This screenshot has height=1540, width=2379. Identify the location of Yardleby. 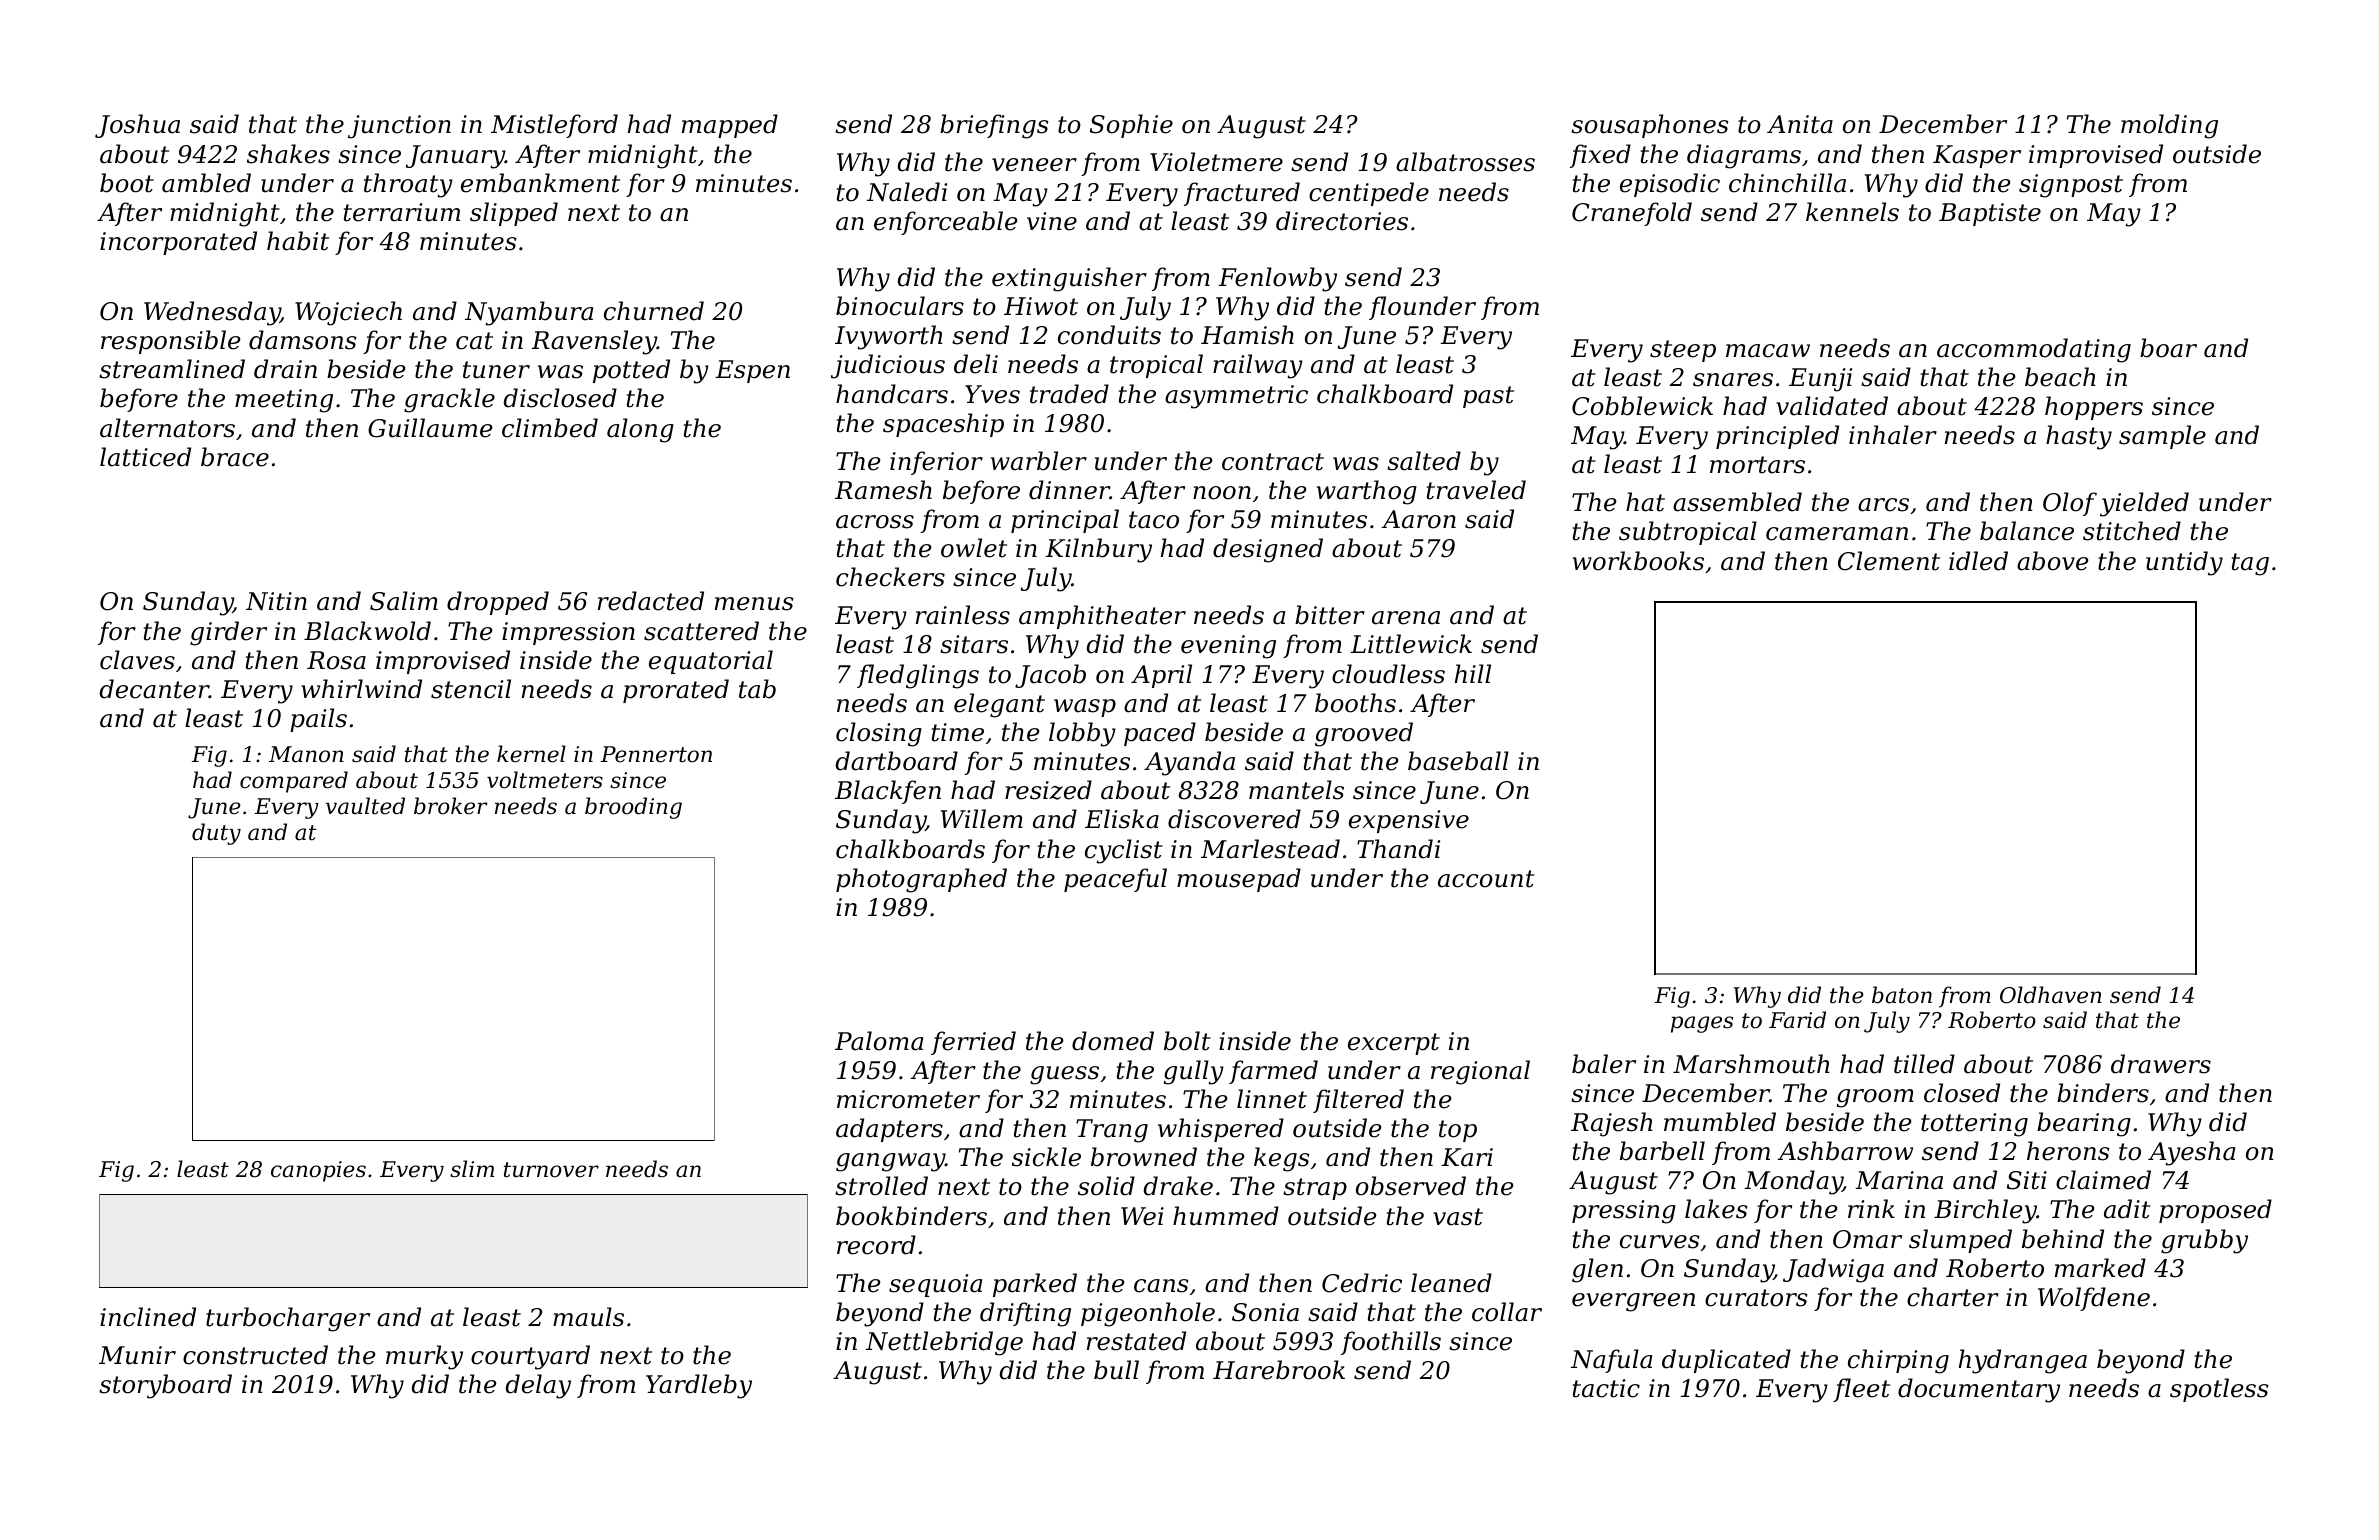
(699, 1386).
